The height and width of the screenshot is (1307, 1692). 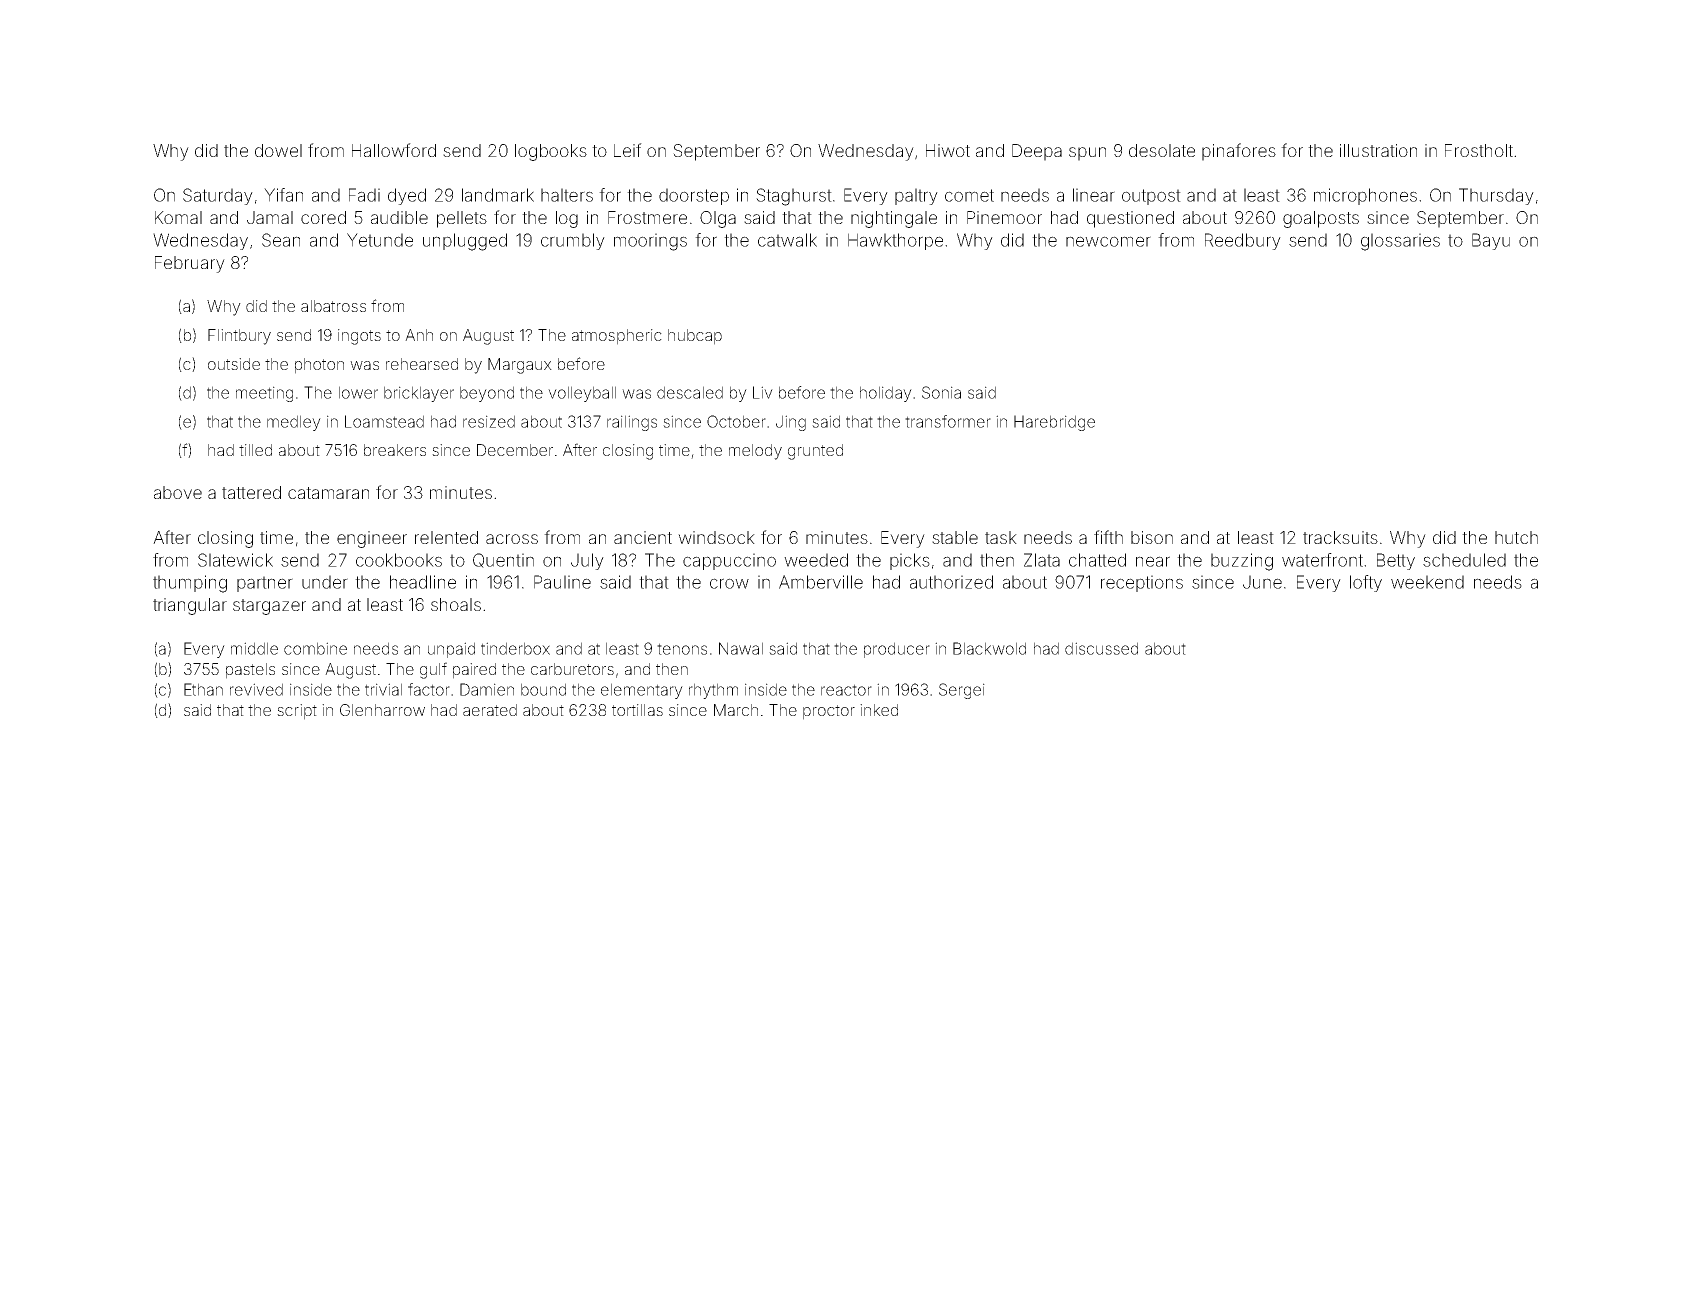 I want to click on March, so click(x=736, y=710).
